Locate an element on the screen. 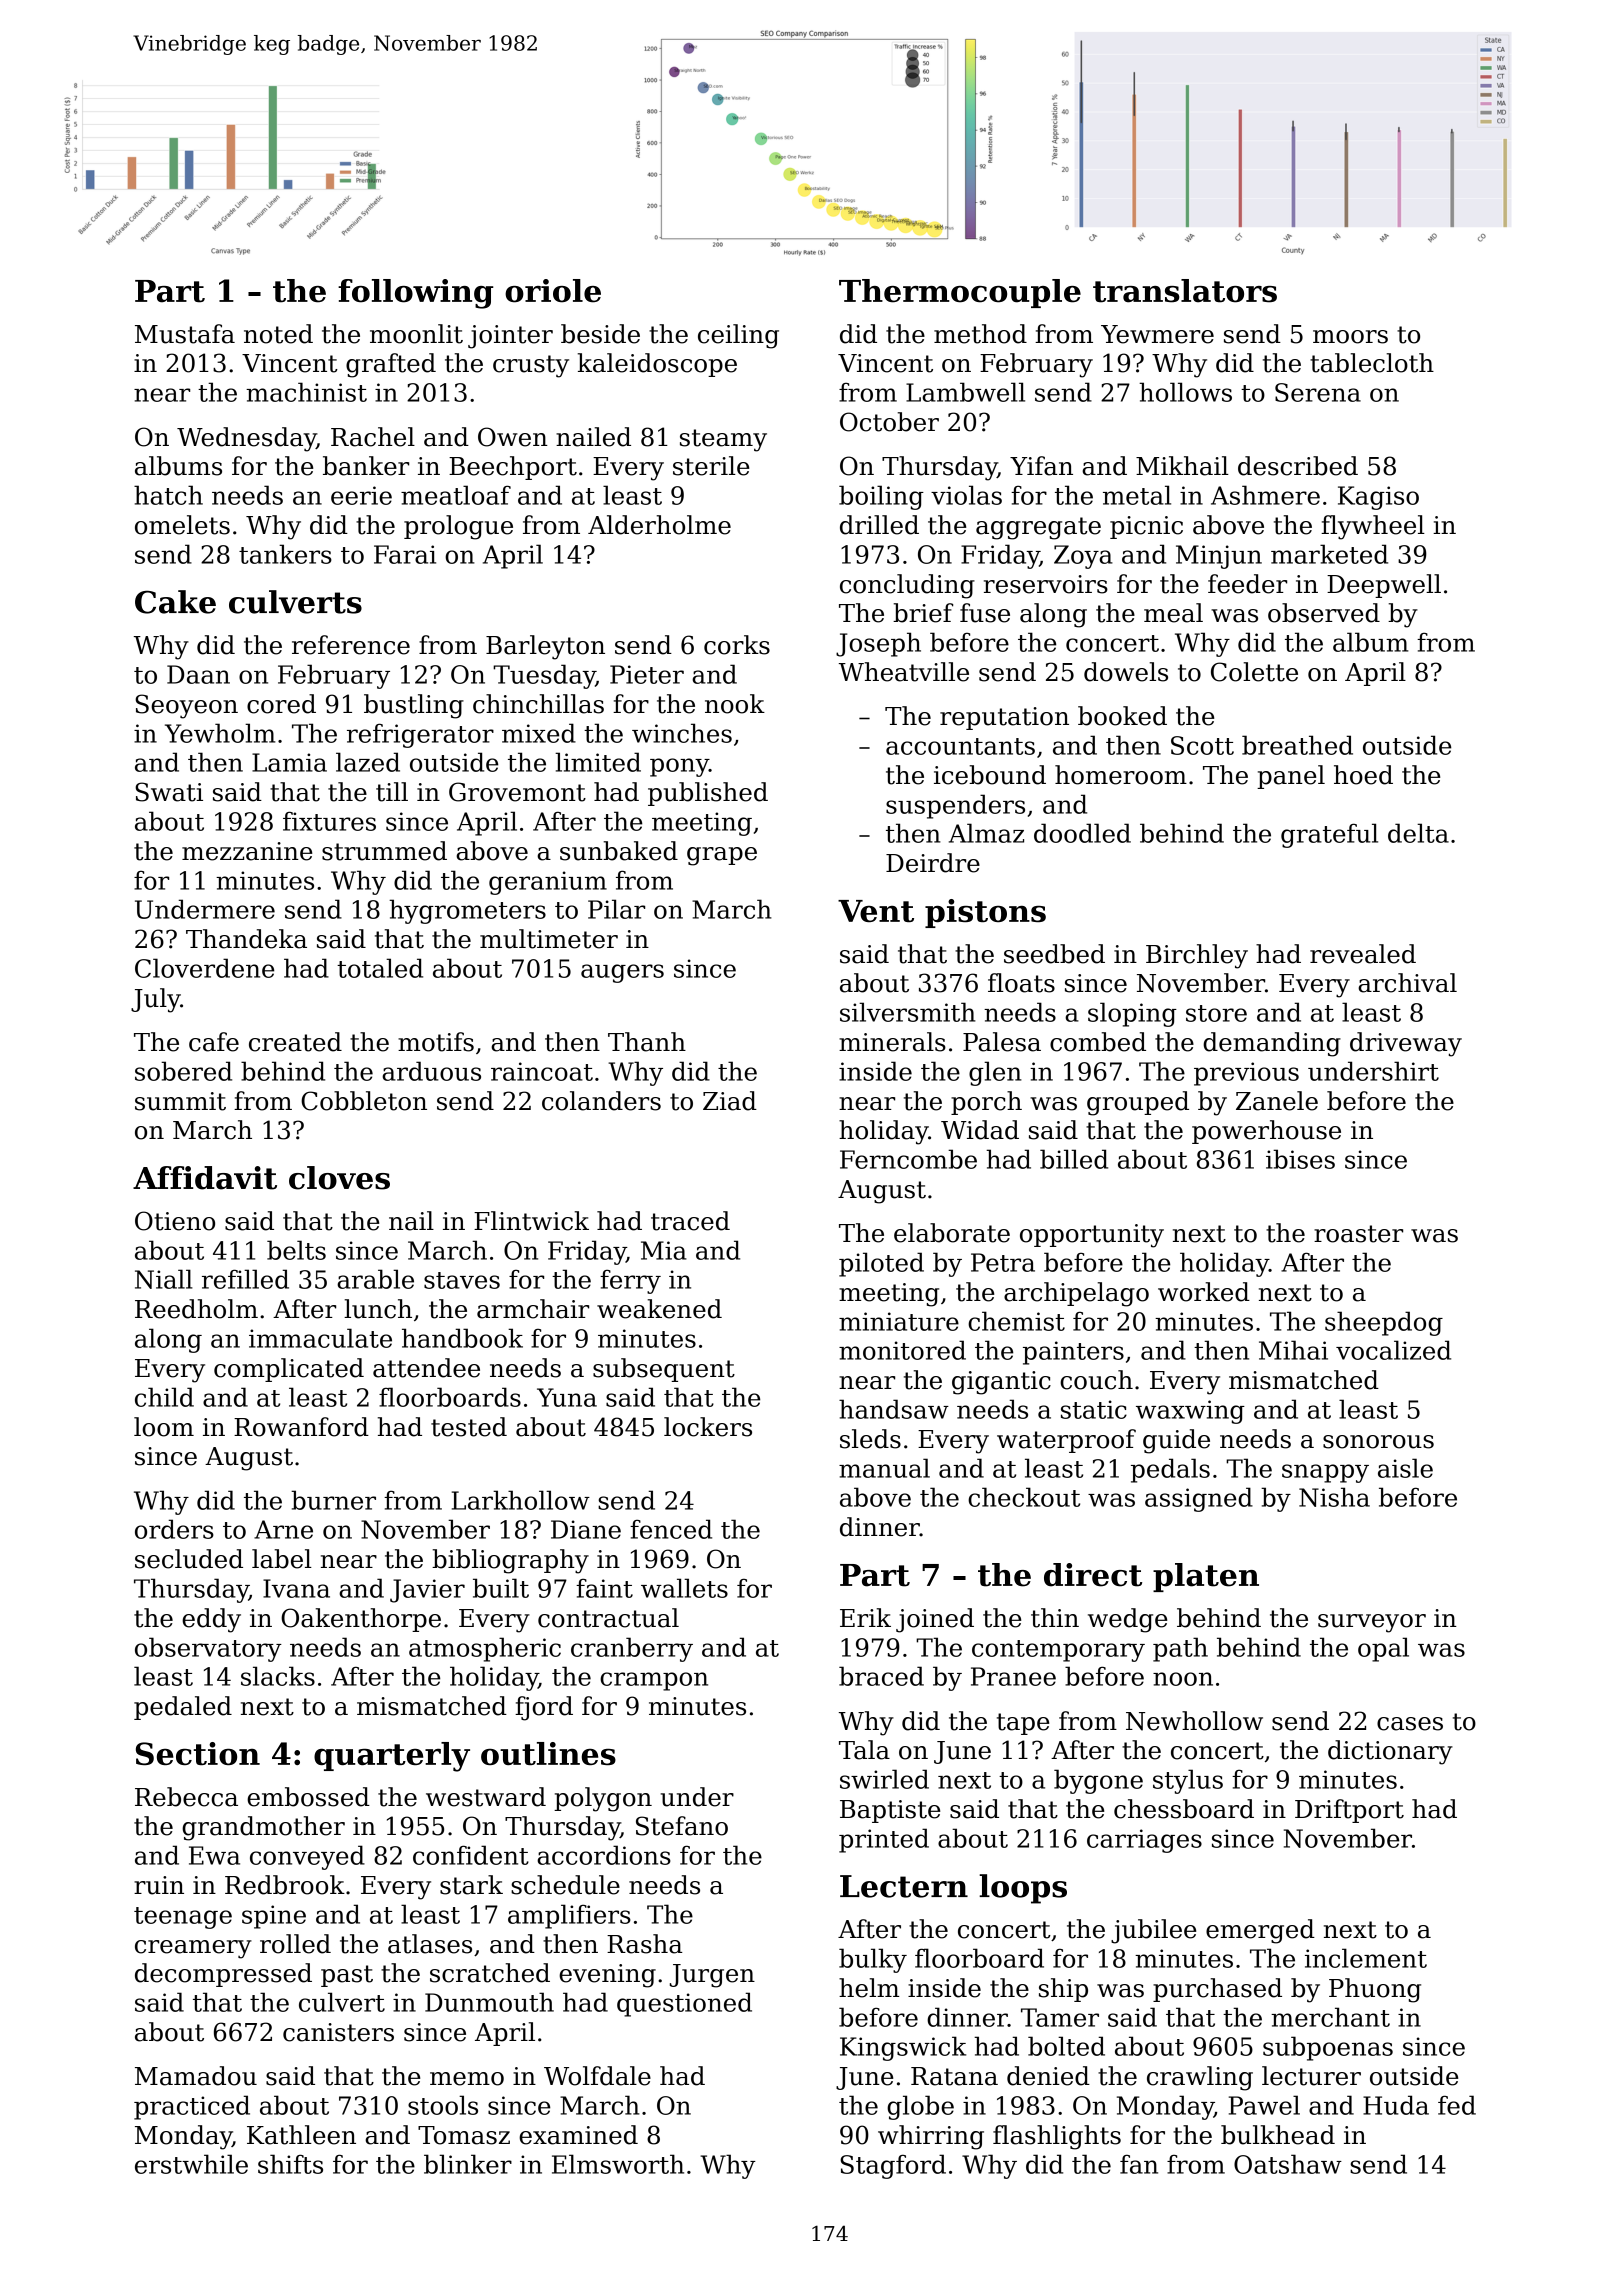 The height and width of the screenshot is (2292, 1620). hatch is located at coordinates (168, 495).
